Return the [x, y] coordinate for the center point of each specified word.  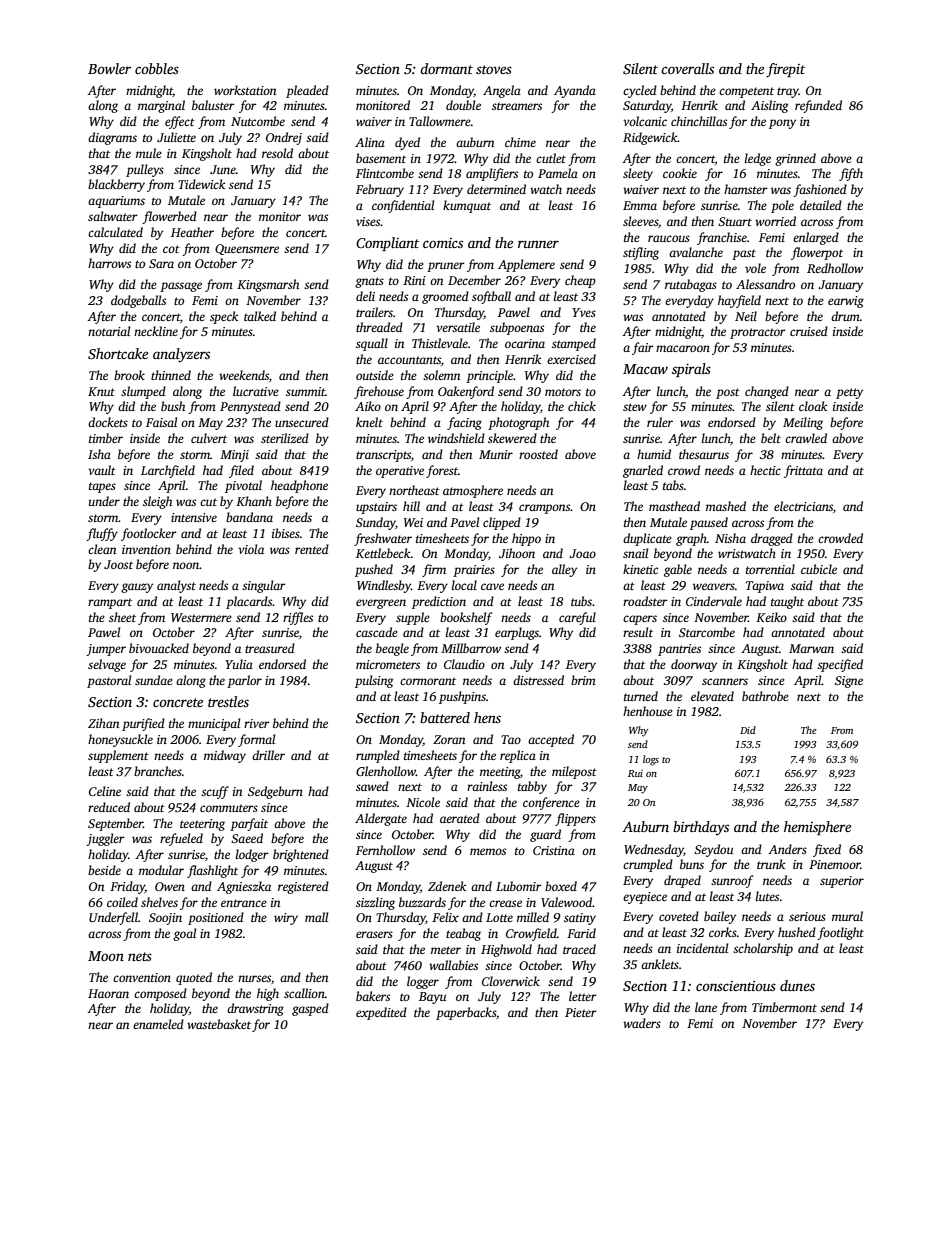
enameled [158, 1024]
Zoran [449, 739]
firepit [785, 70]
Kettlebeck [383, 553]
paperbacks [466, 1013]
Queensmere [247, 249]
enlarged [816, 238]
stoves [494, 69]
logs [651, 760]
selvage [107, 665]
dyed [407, 143]
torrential [770, 569]
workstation [245, 90]
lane [706, 1007]
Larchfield [168, 471]
